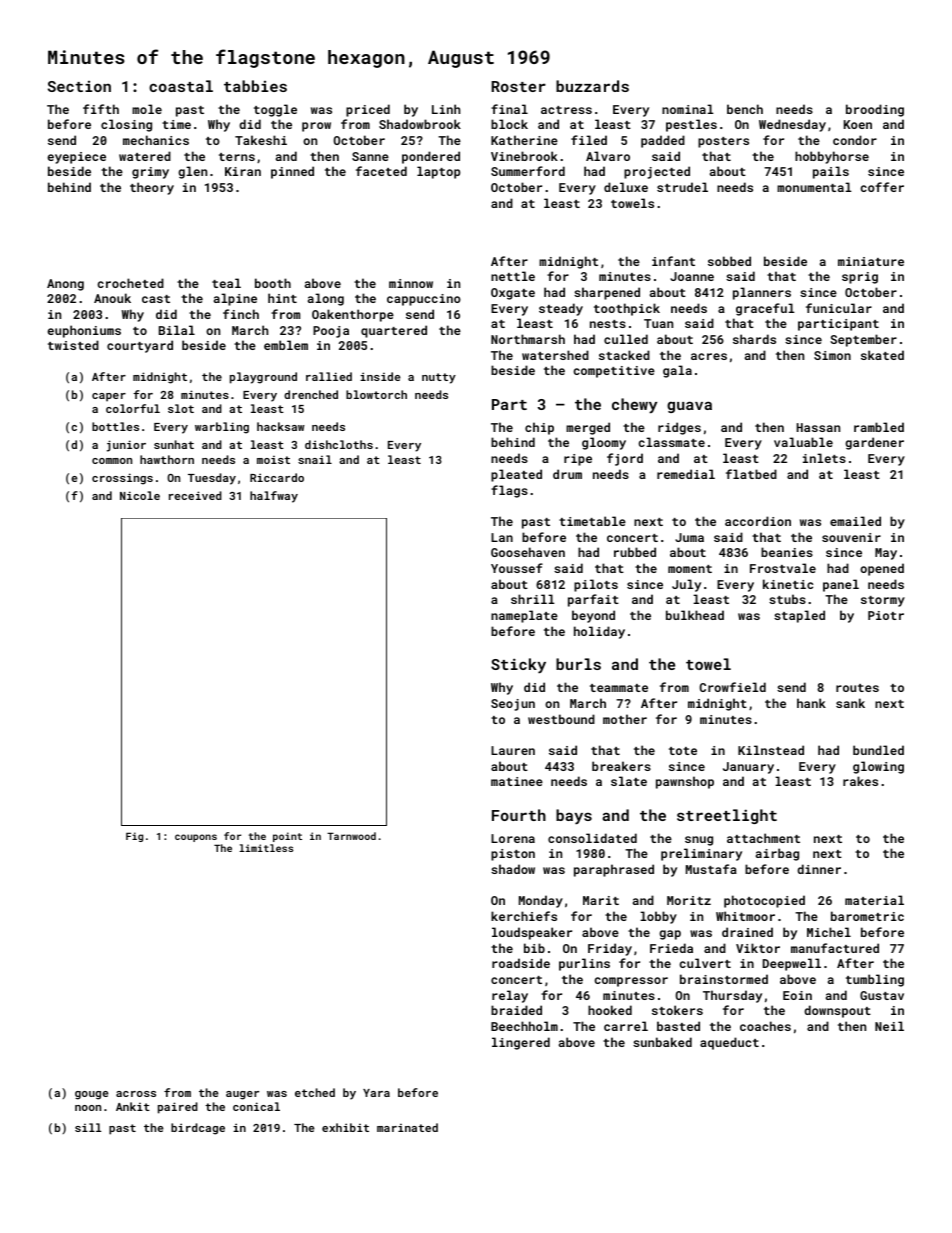 This image has height=1233, width=952. What do you see at coordinates (407, 1127) in the image?
I see `marinated` at bounding box center [407, 1127].
